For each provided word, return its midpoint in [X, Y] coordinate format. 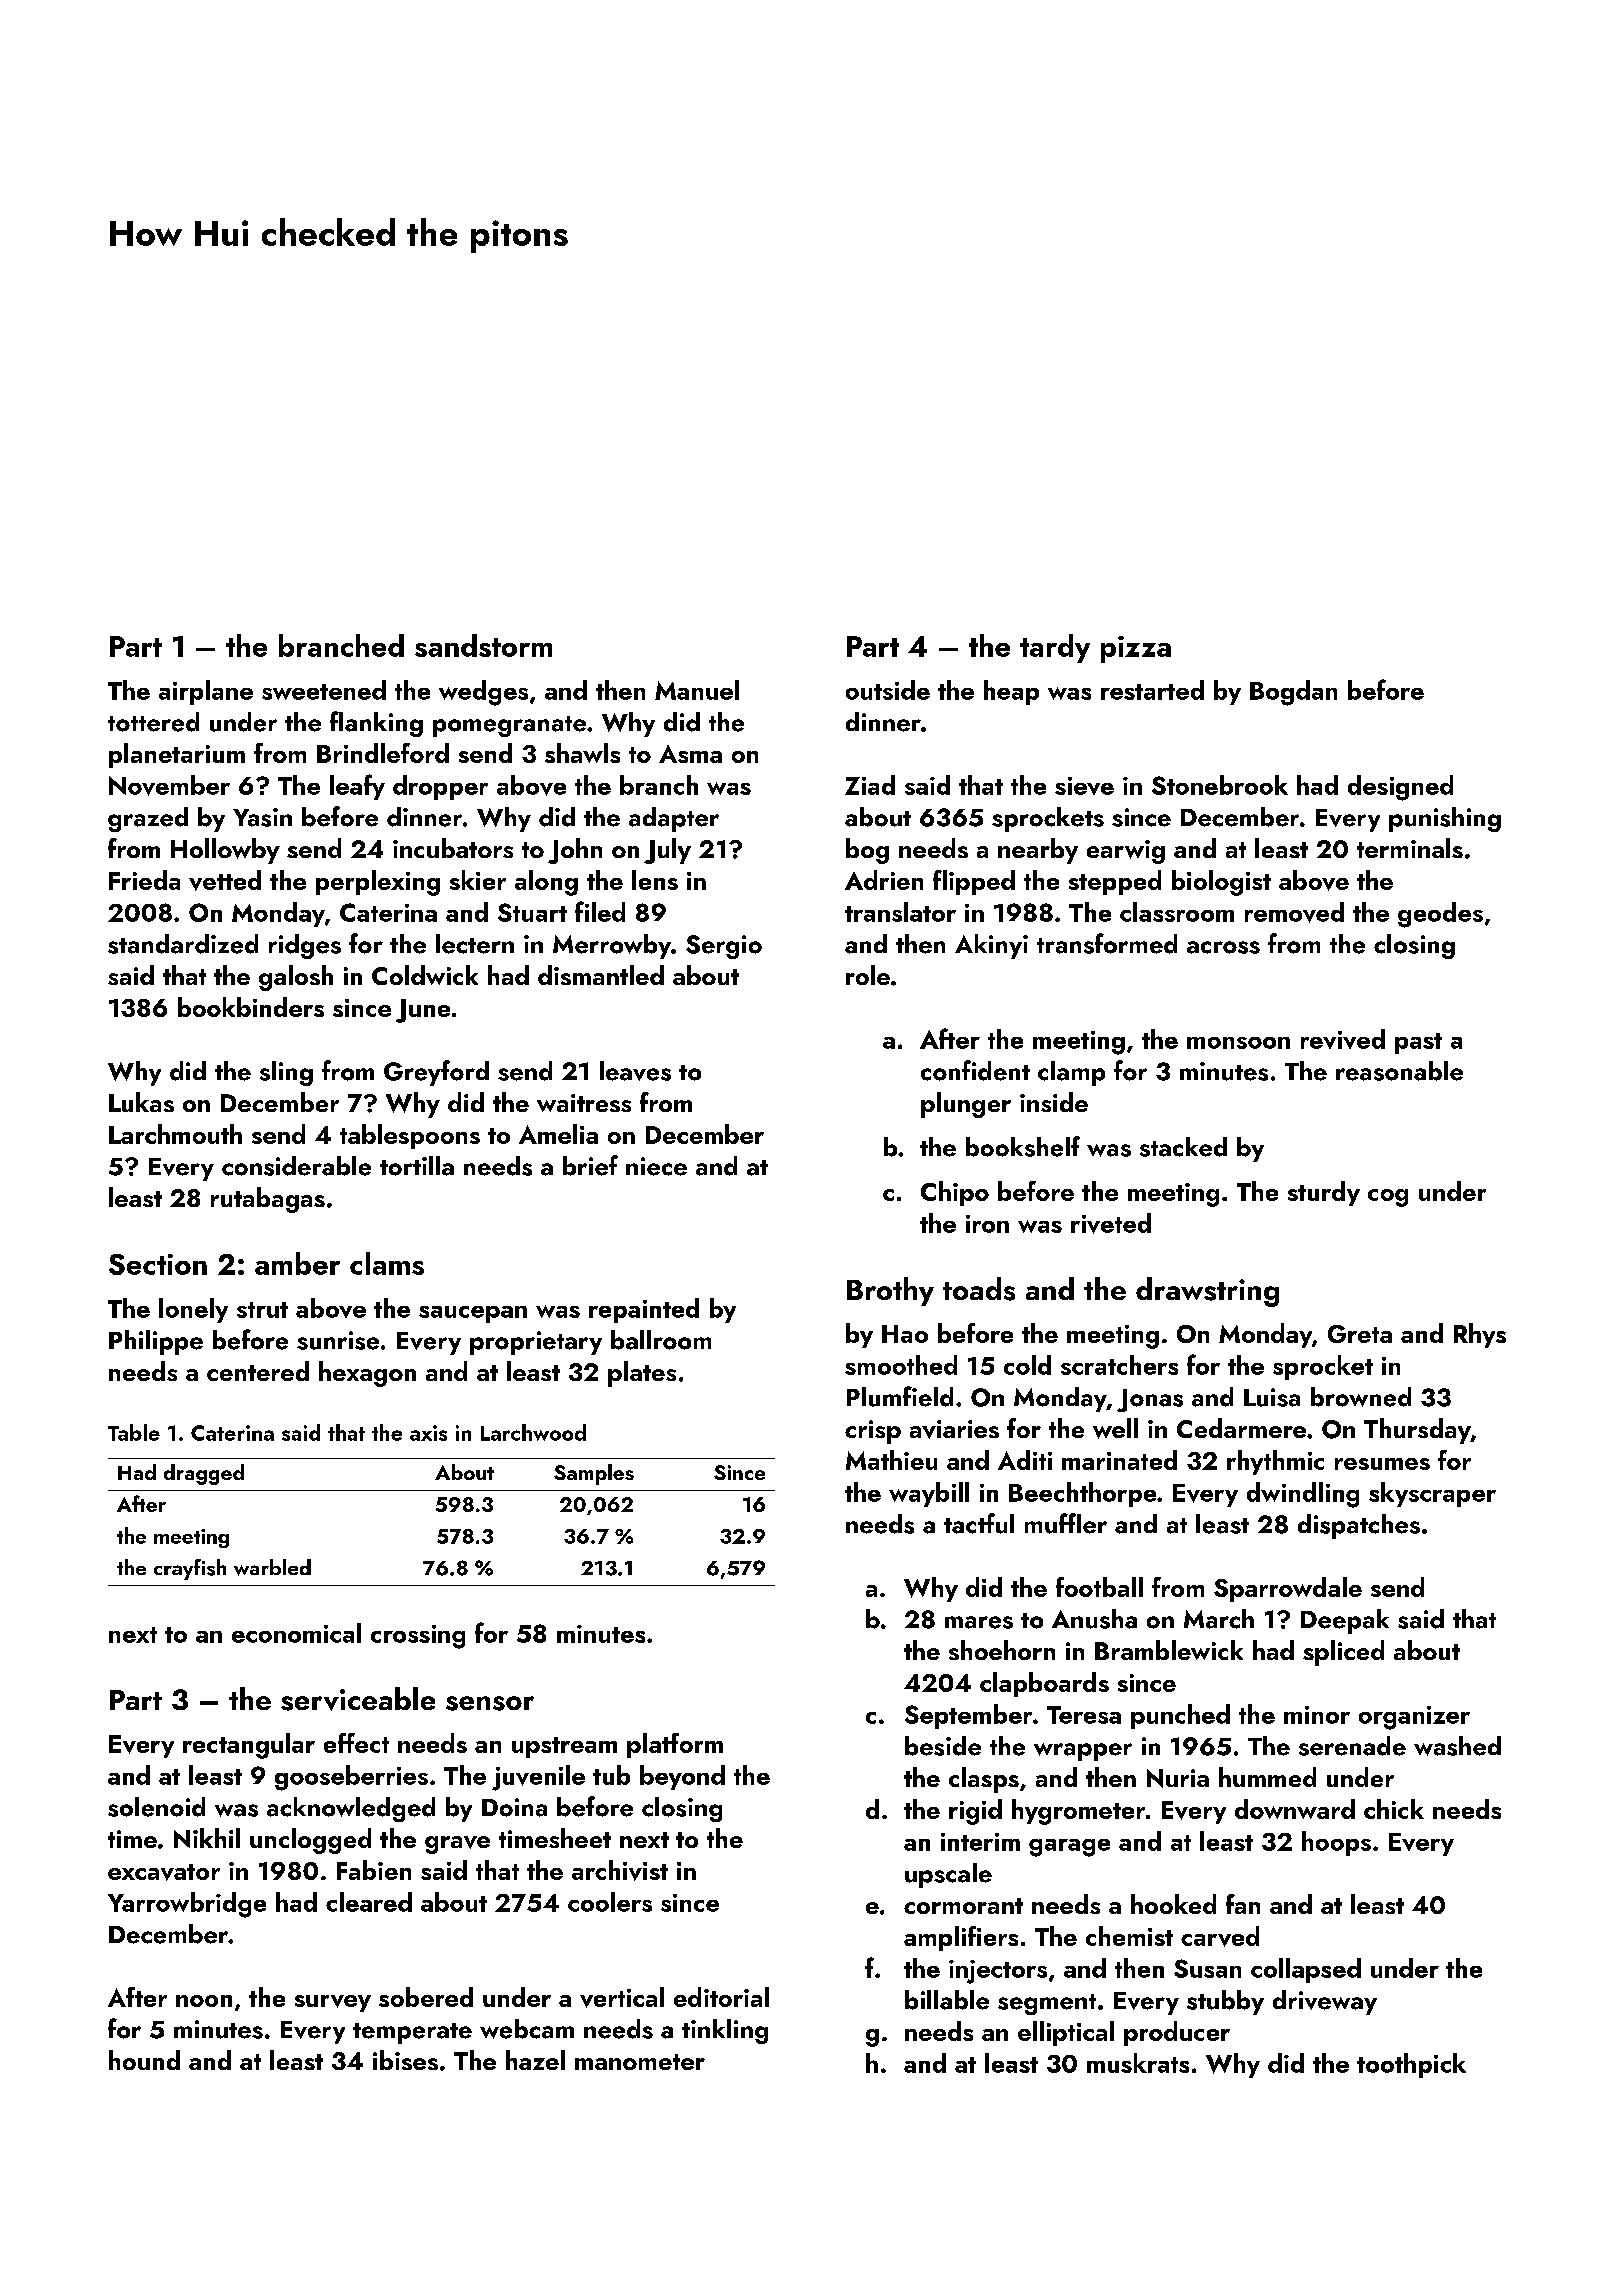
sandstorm [483, 645]
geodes [1440, 915]
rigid [975, 1812]
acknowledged [351, 1809]
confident [975, 1070]
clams [387, 1263]
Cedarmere [1241, 1428]
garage [1069, 1848]
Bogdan [1293, 693]
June [423, 1011]
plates [642, 1374]
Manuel [697, 690]
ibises [405, 2060]
